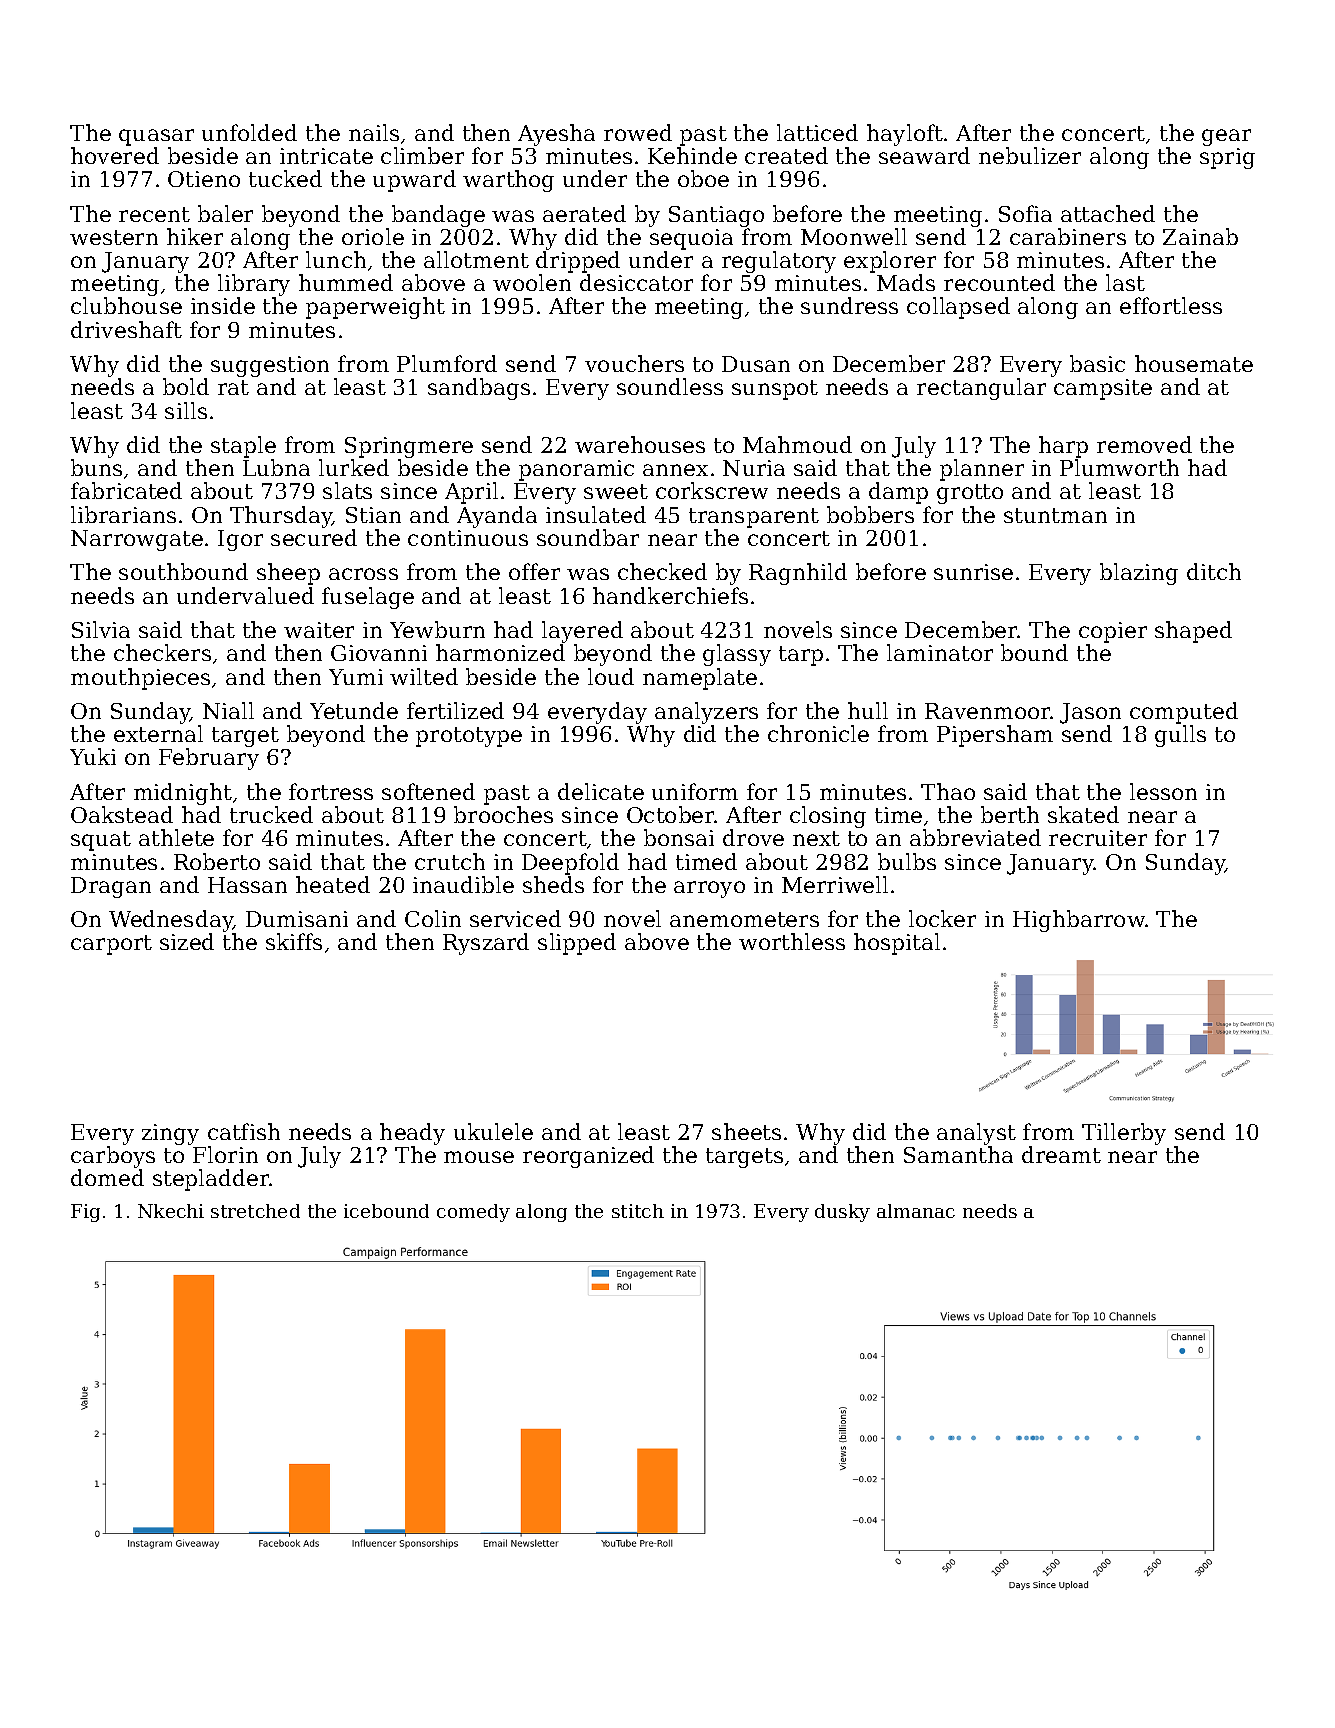  What do you see at coordinates (114, 237) in the screenshot?
I see `western` at bounding box center [114, 237].
